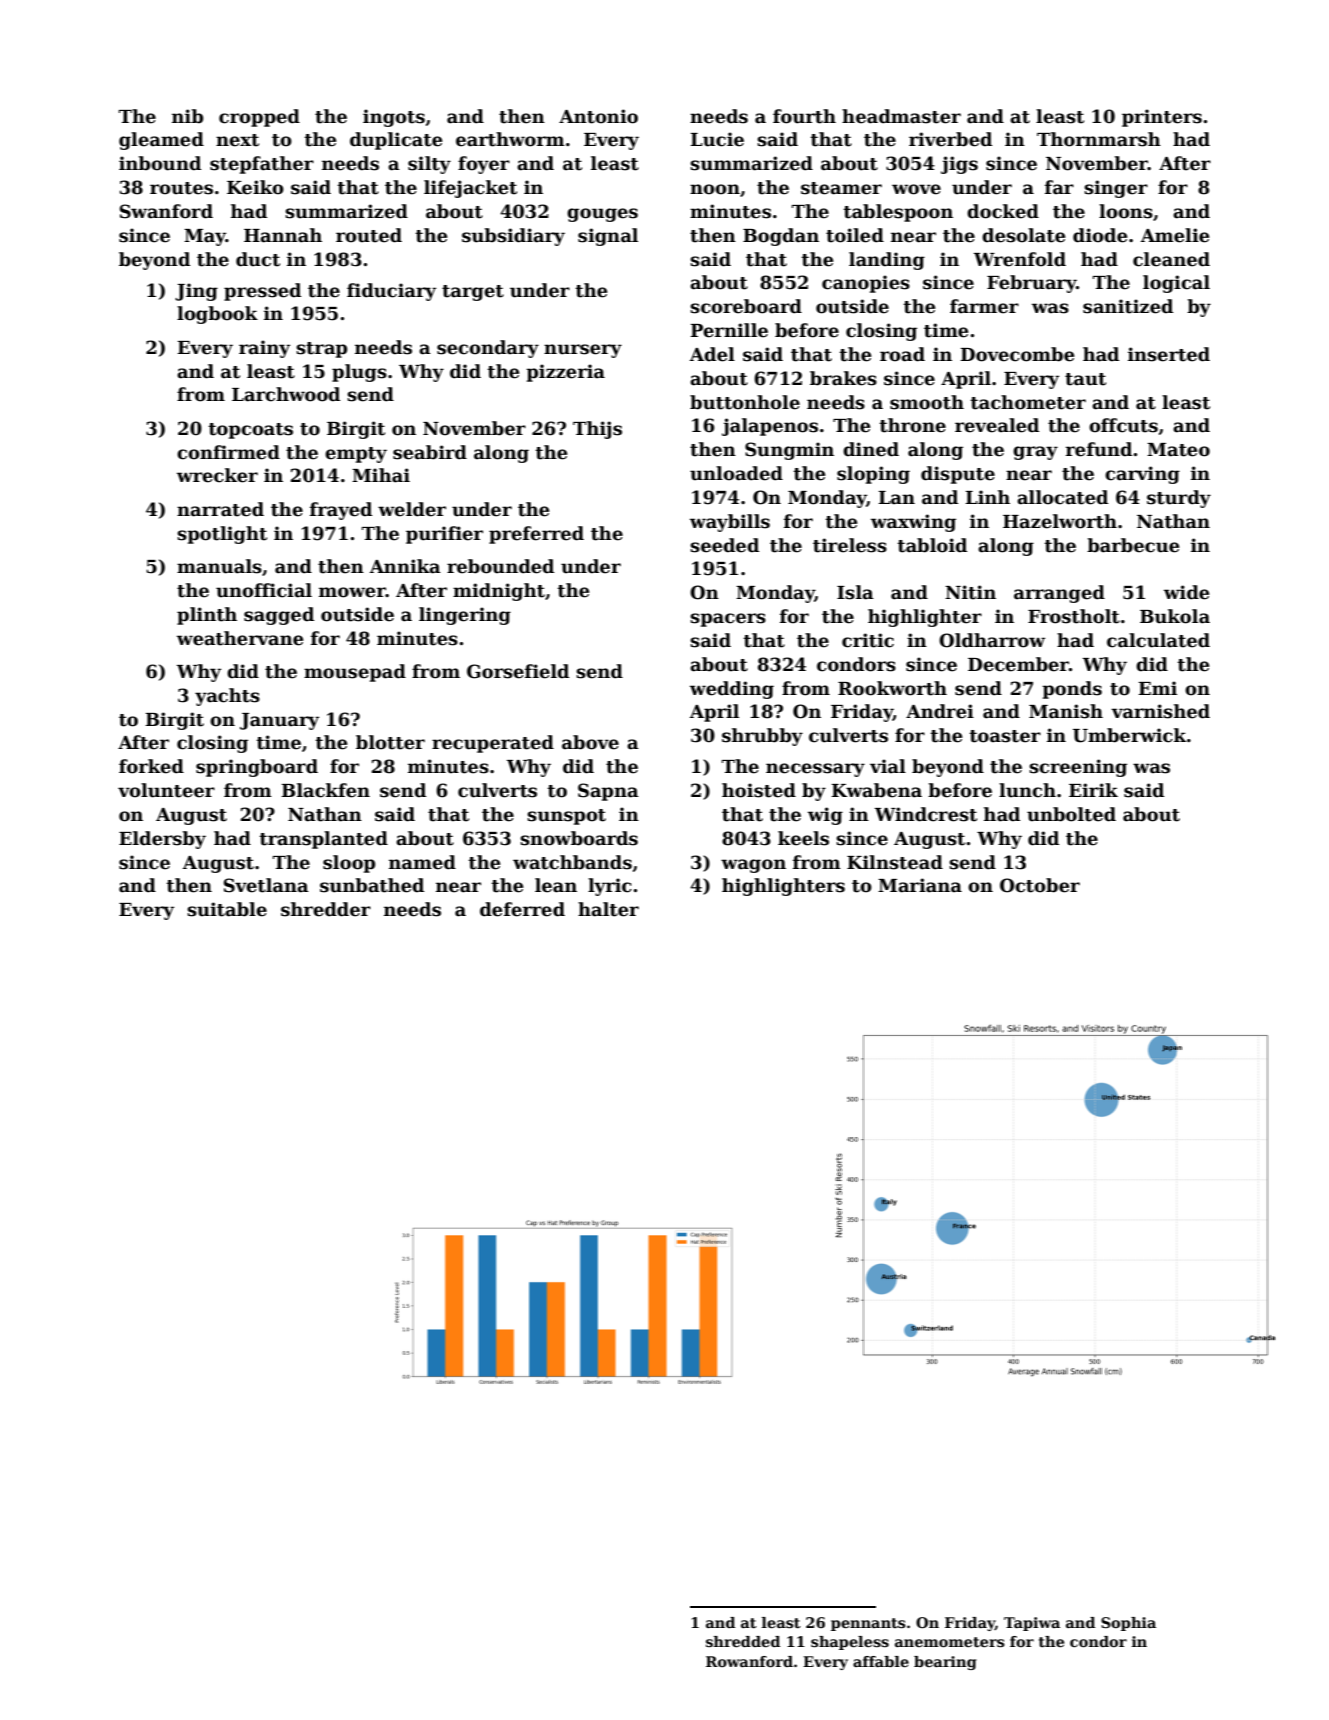 The width and height of the screenshot is (1329, 1720). I want to click on shredded, so click(743, 1641).
